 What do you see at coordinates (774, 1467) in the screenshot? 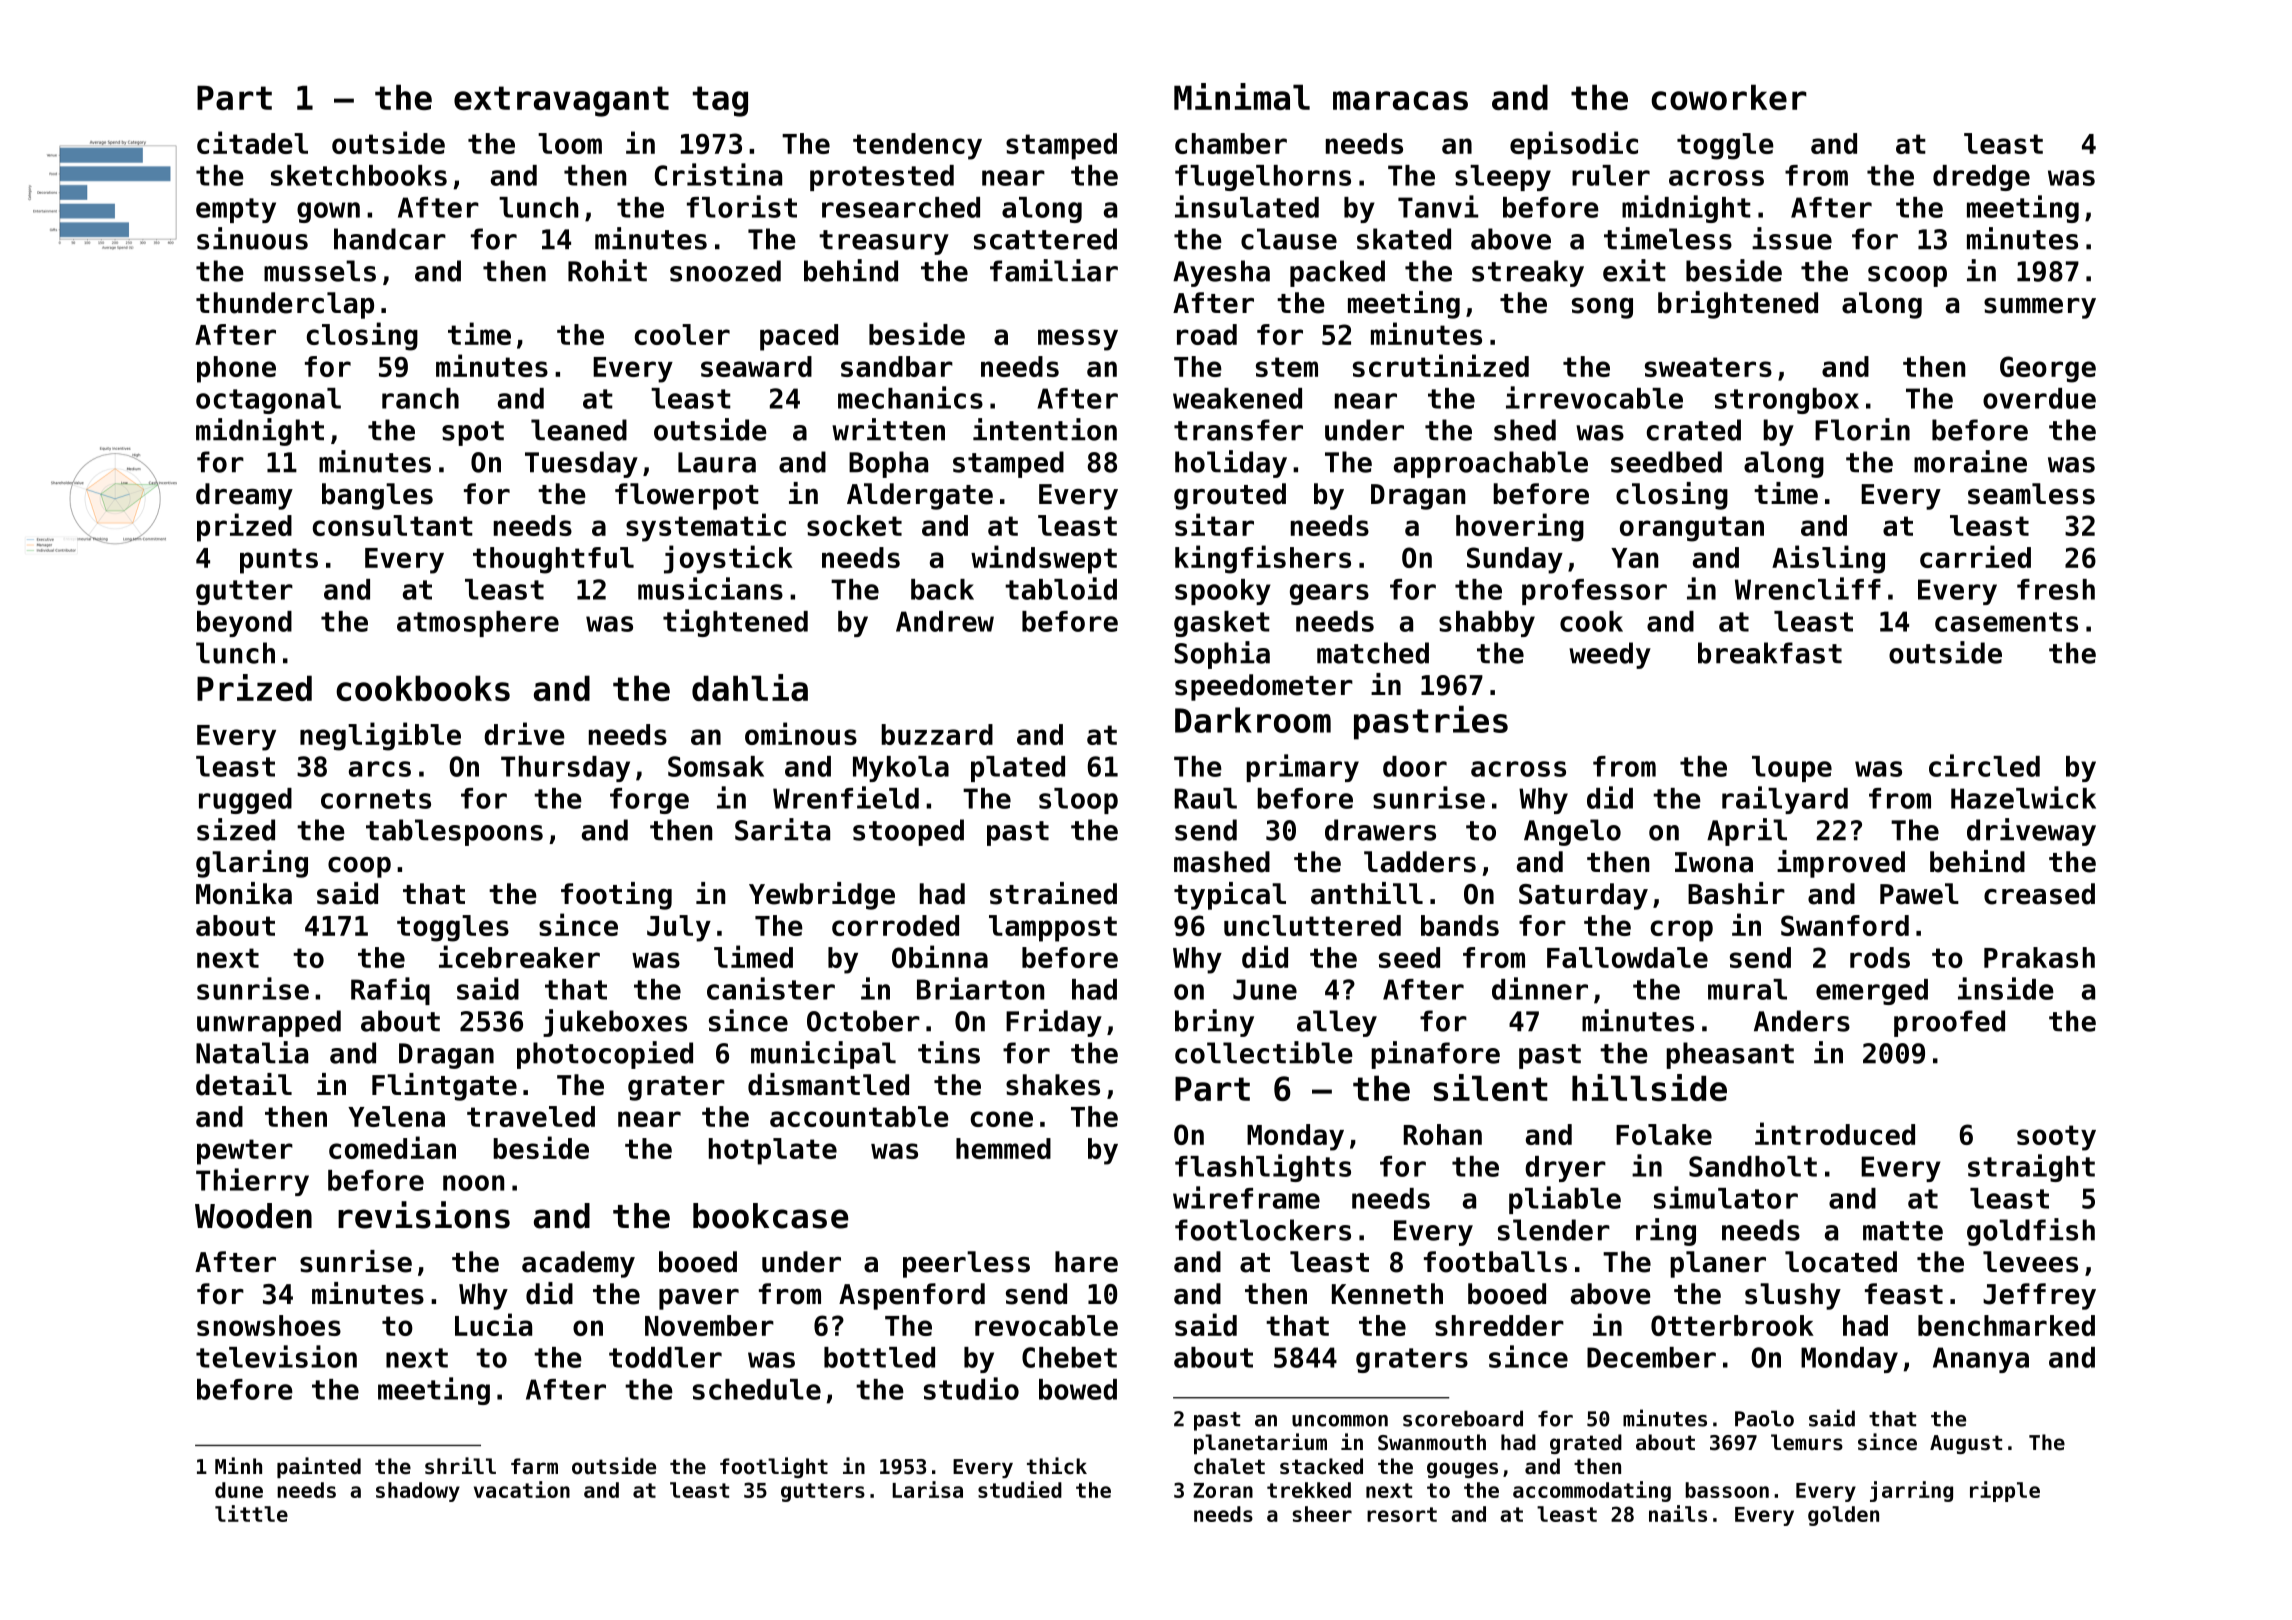
I see `footlight` at bounding box center [774, 1467].
